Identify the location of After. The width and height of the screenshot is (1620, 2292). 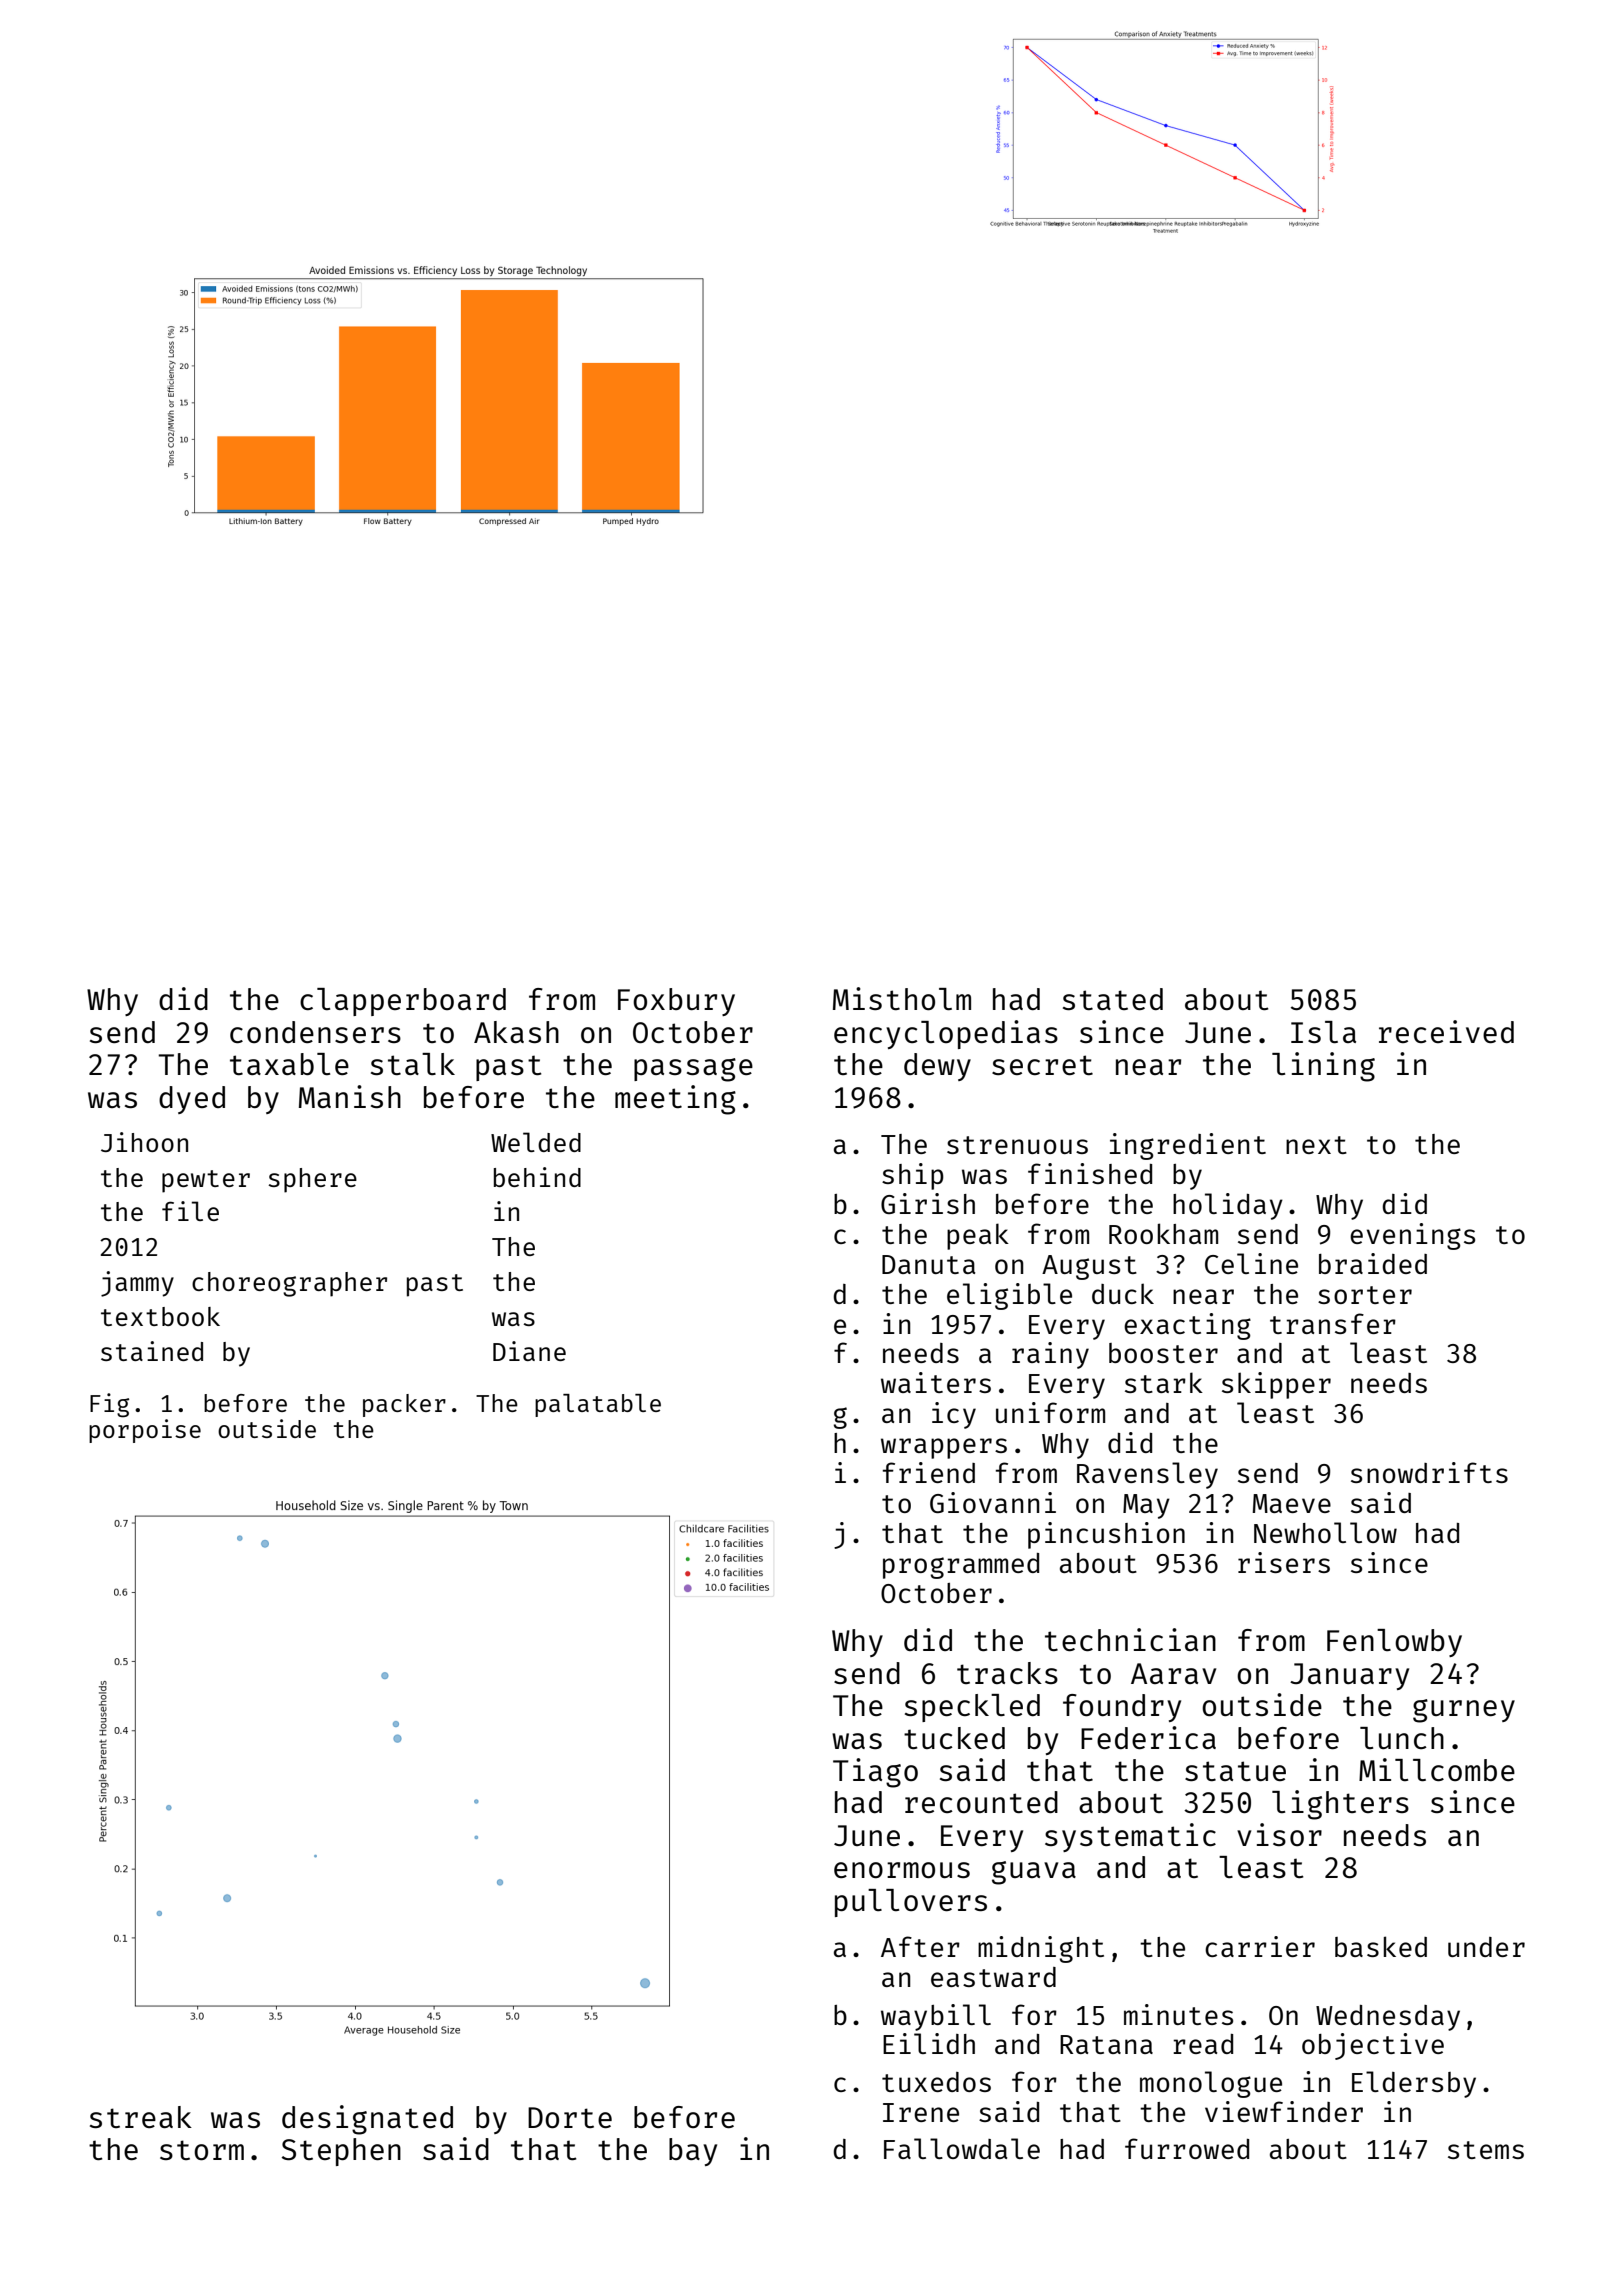
(920, 1946).
